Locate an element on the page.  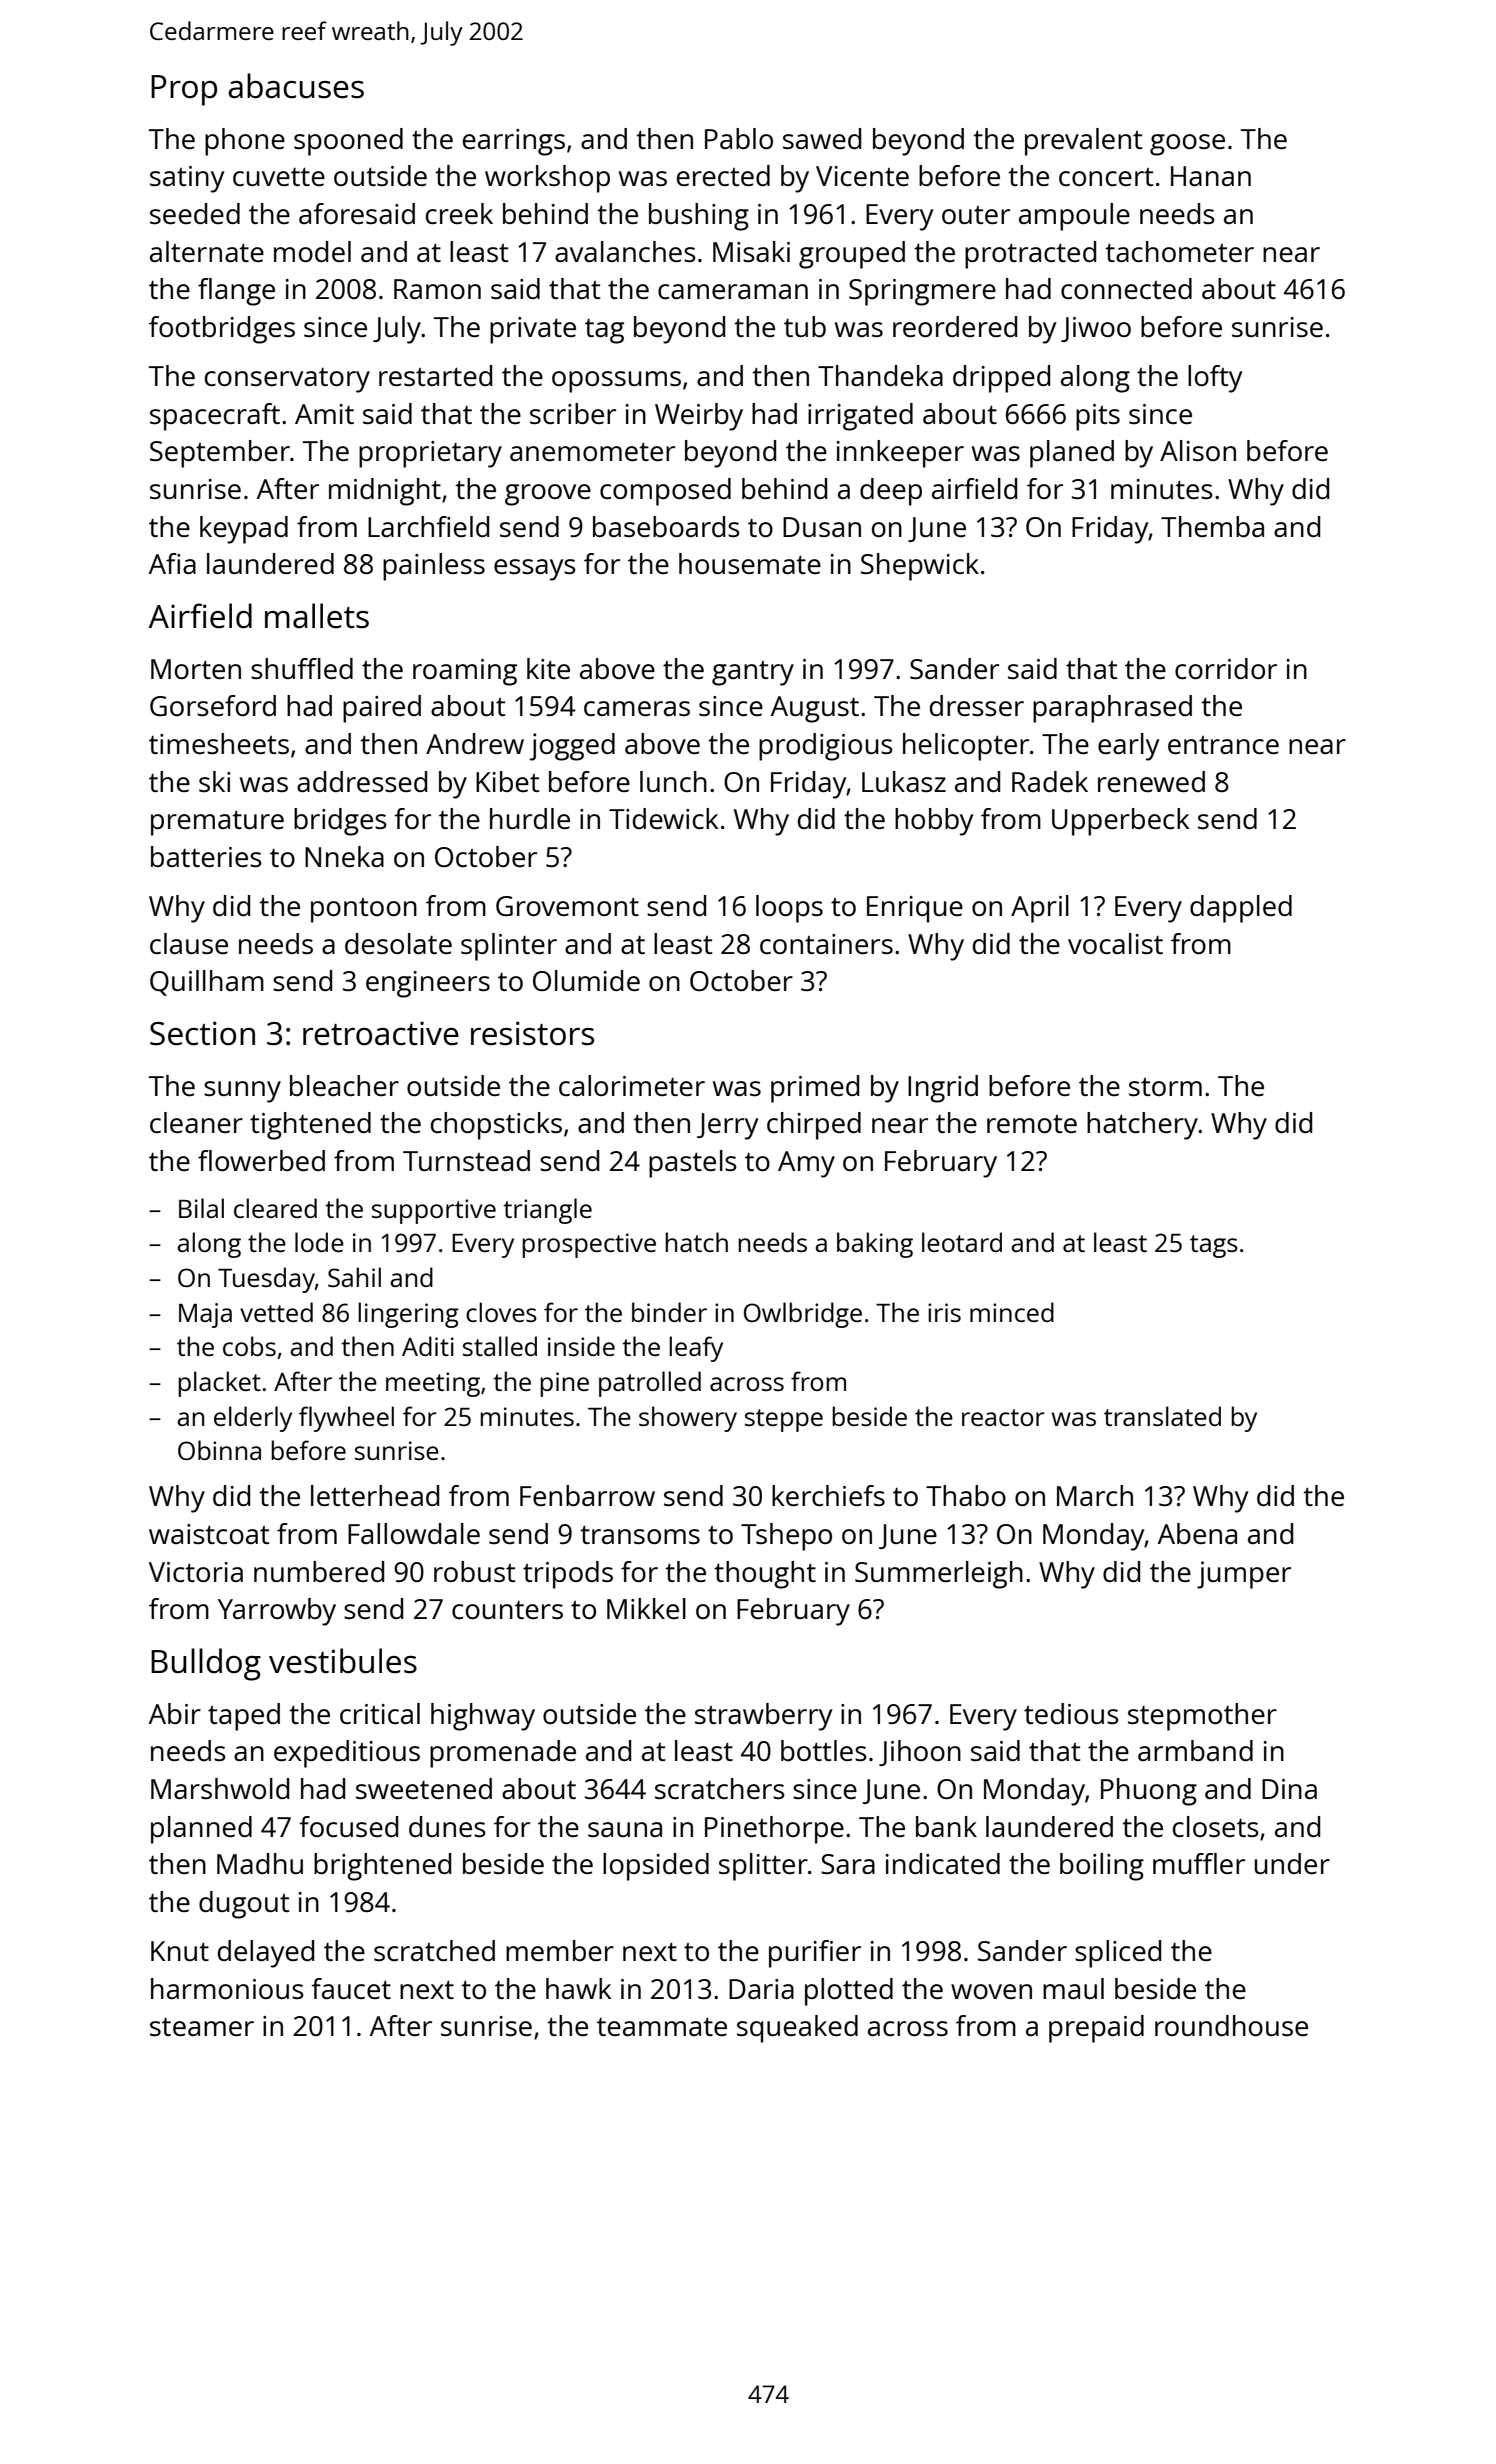
deep is located at coordinates (891, 492).
